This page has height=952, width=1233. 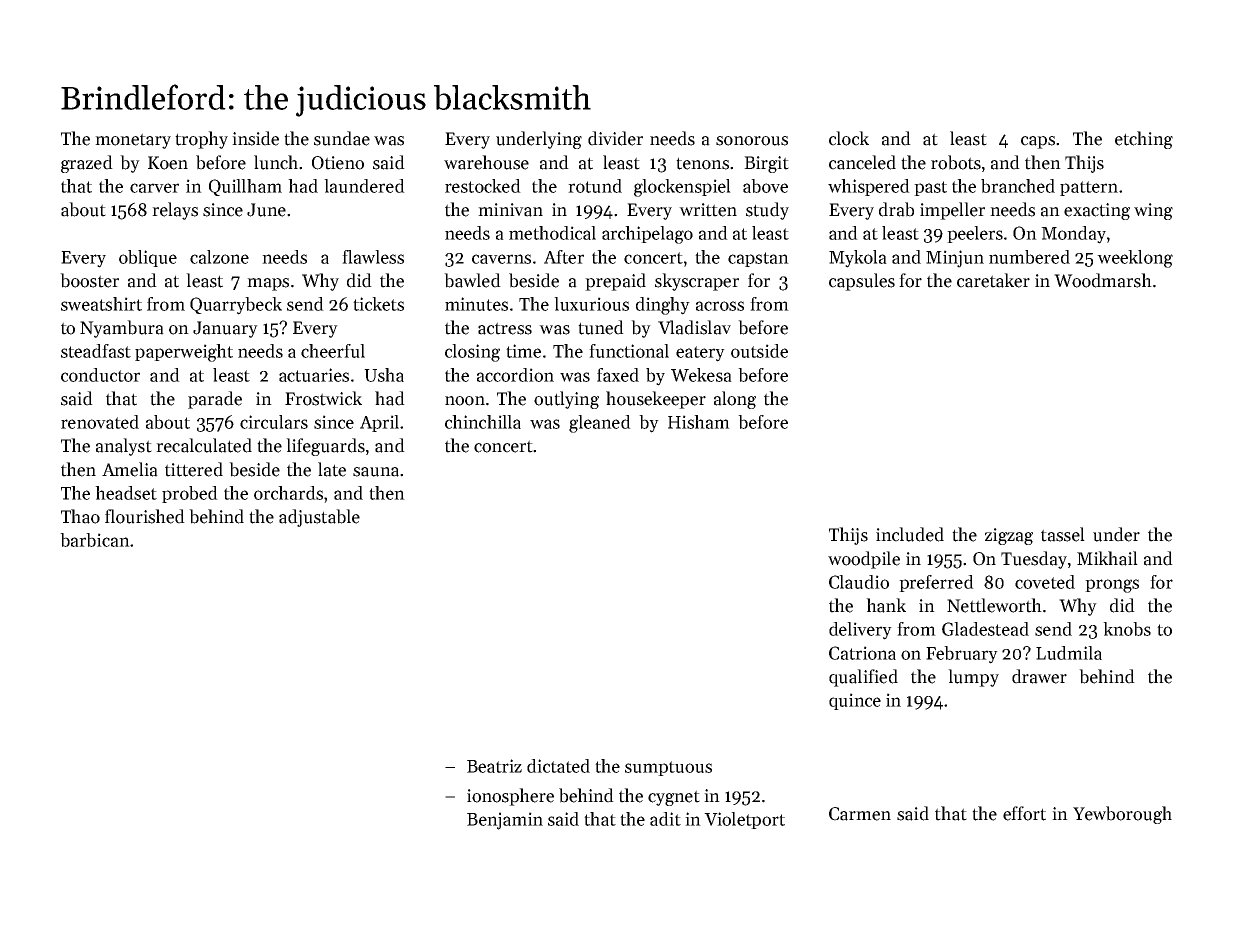 What do you see at coordinates (1122, 815) in the page?
I see `Yewborough` at bounding box center [1122, 815].
